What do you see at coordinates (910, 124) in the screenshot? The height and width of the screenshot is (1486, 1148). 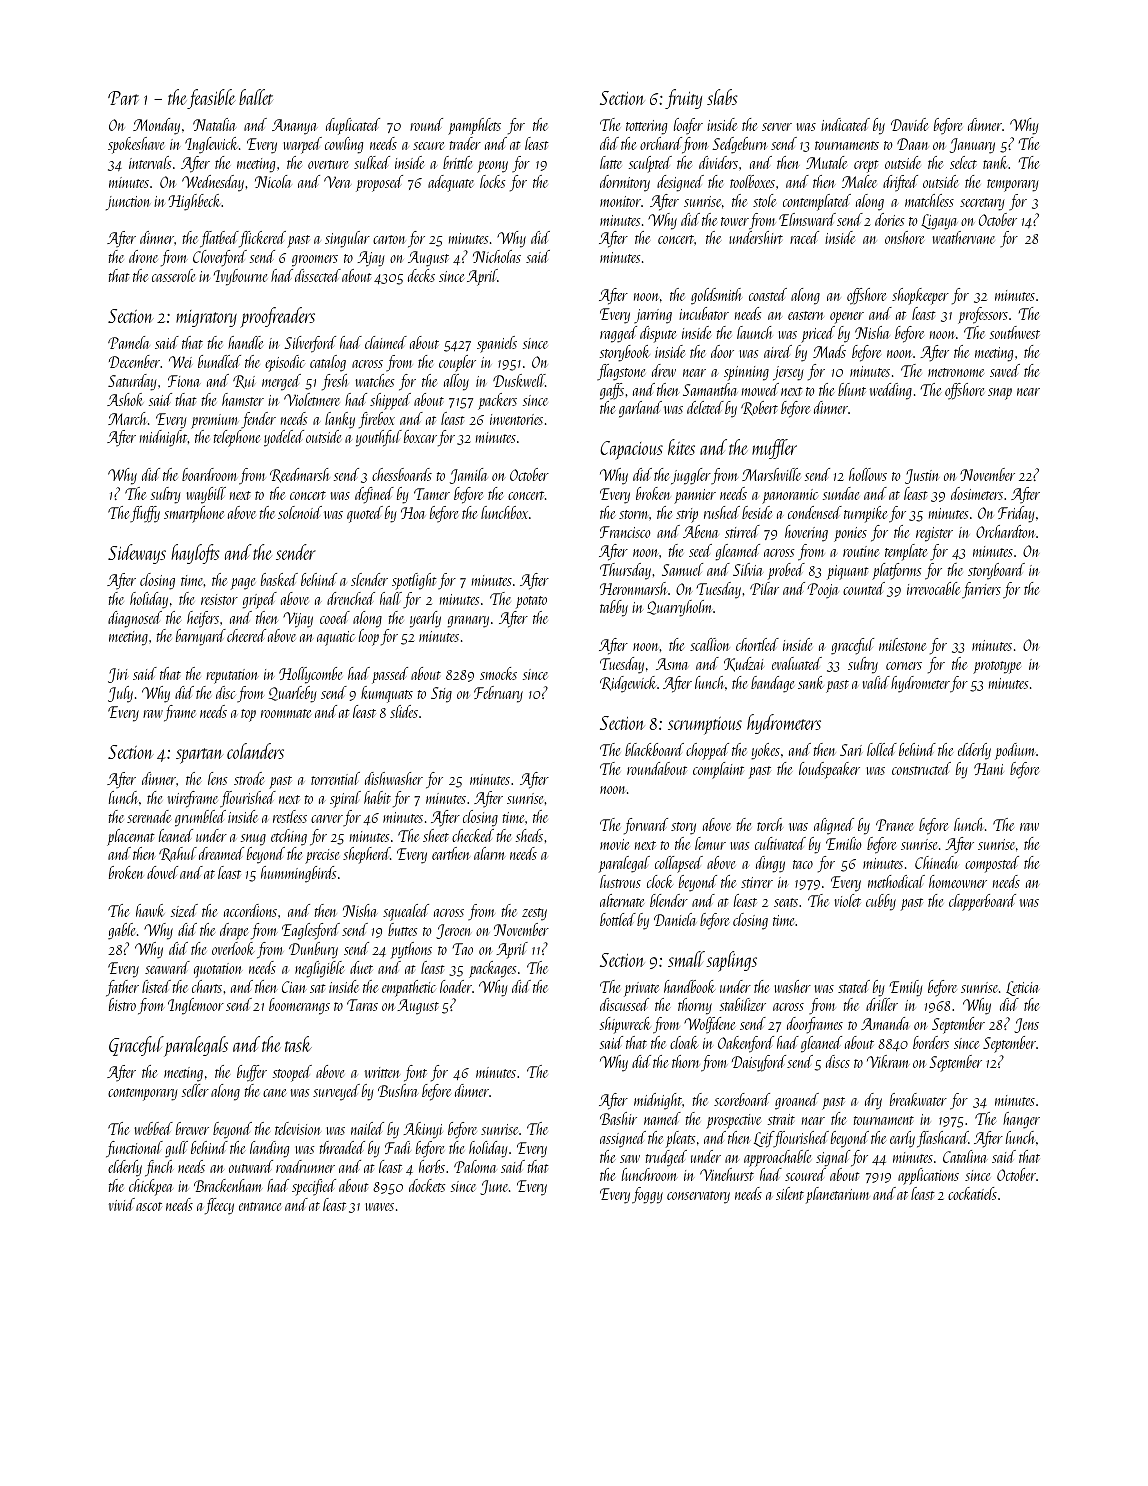 I see `Davide` at bounding box center [910, 124].
